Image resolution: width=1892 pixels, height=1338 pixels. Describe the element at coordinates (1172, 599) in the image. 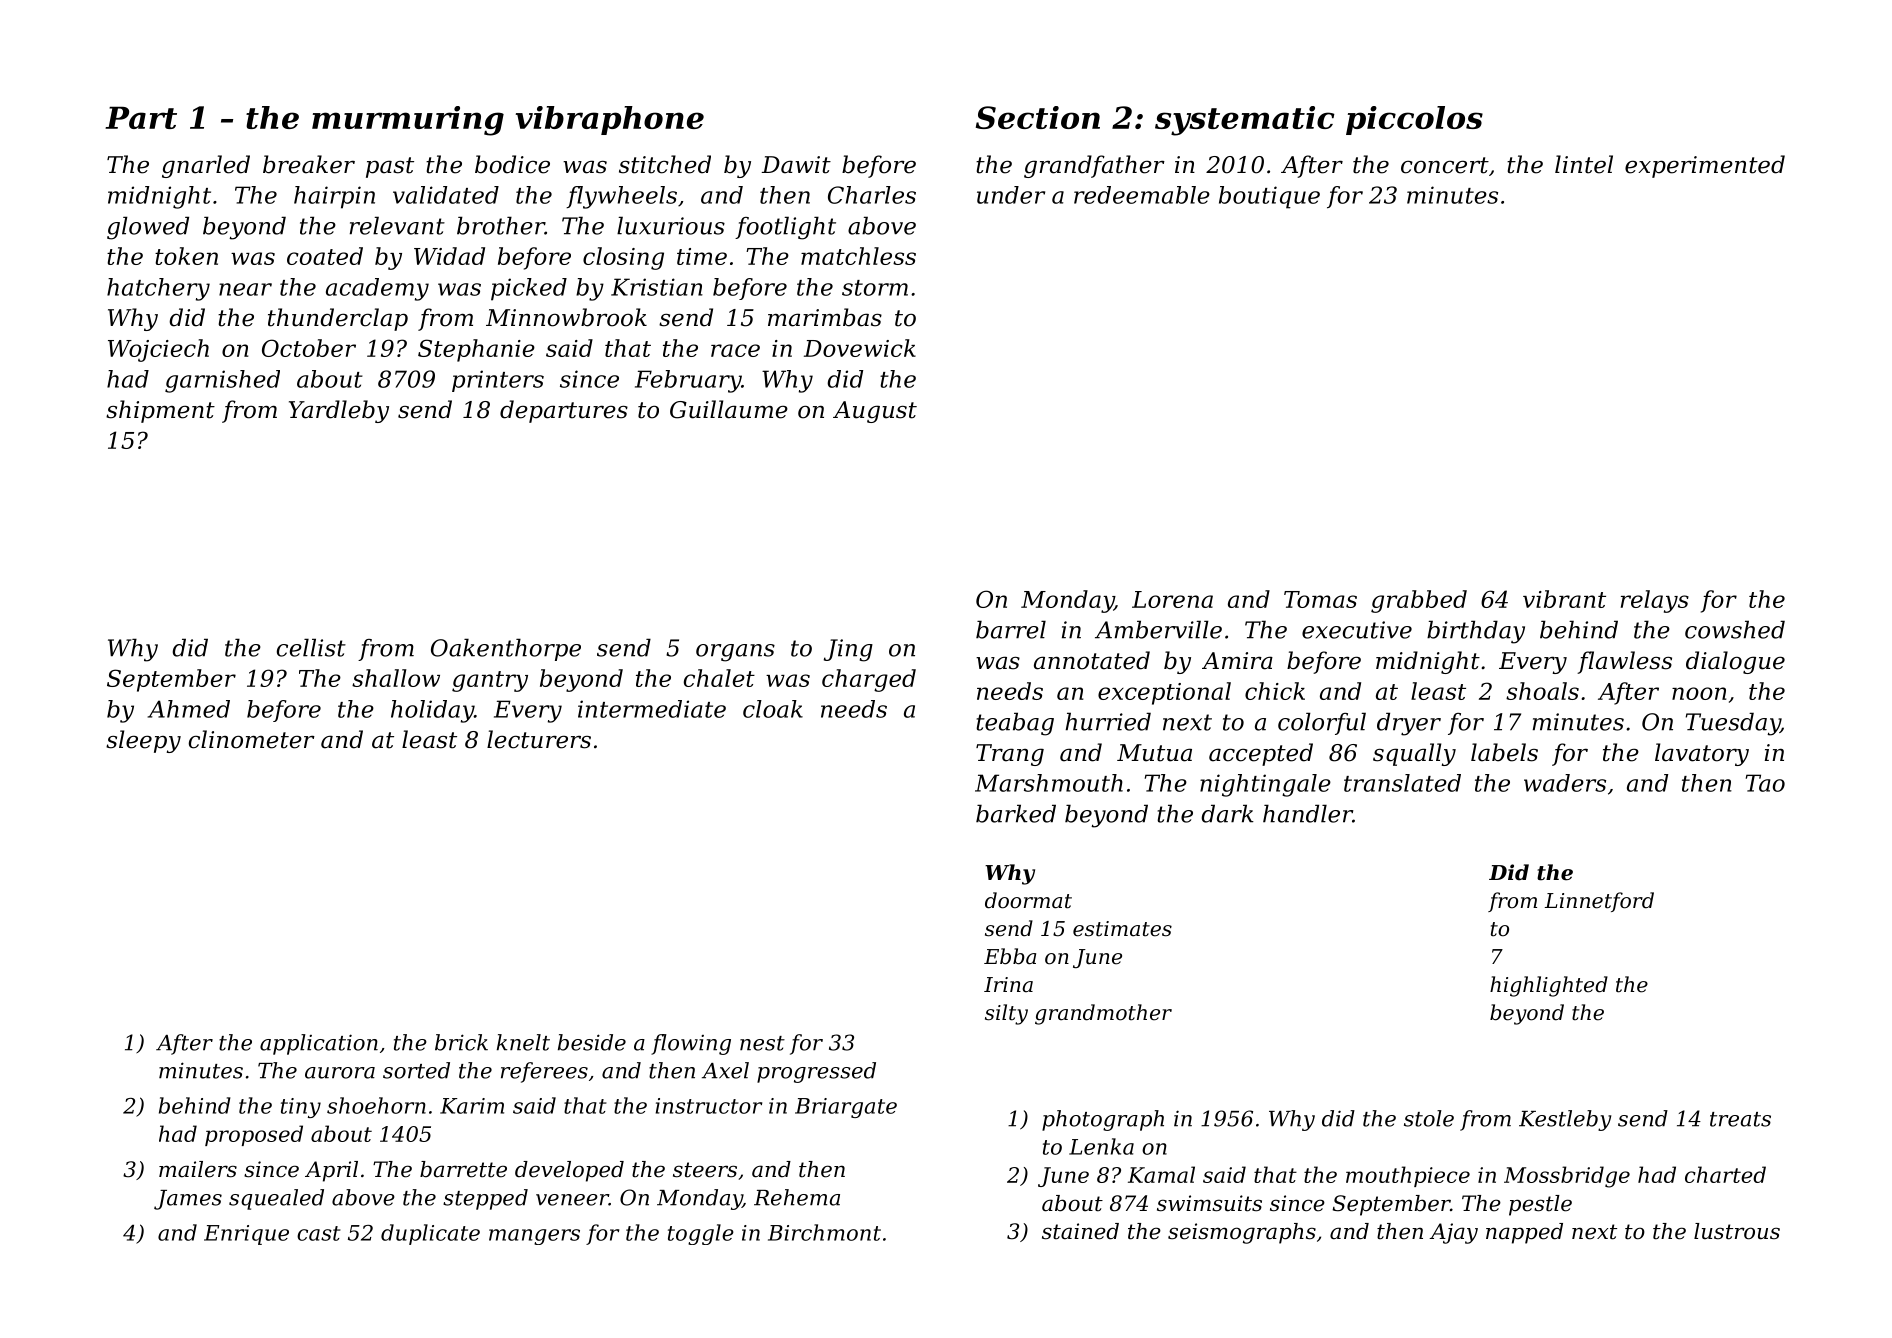

I see `Lorena` at that location.
